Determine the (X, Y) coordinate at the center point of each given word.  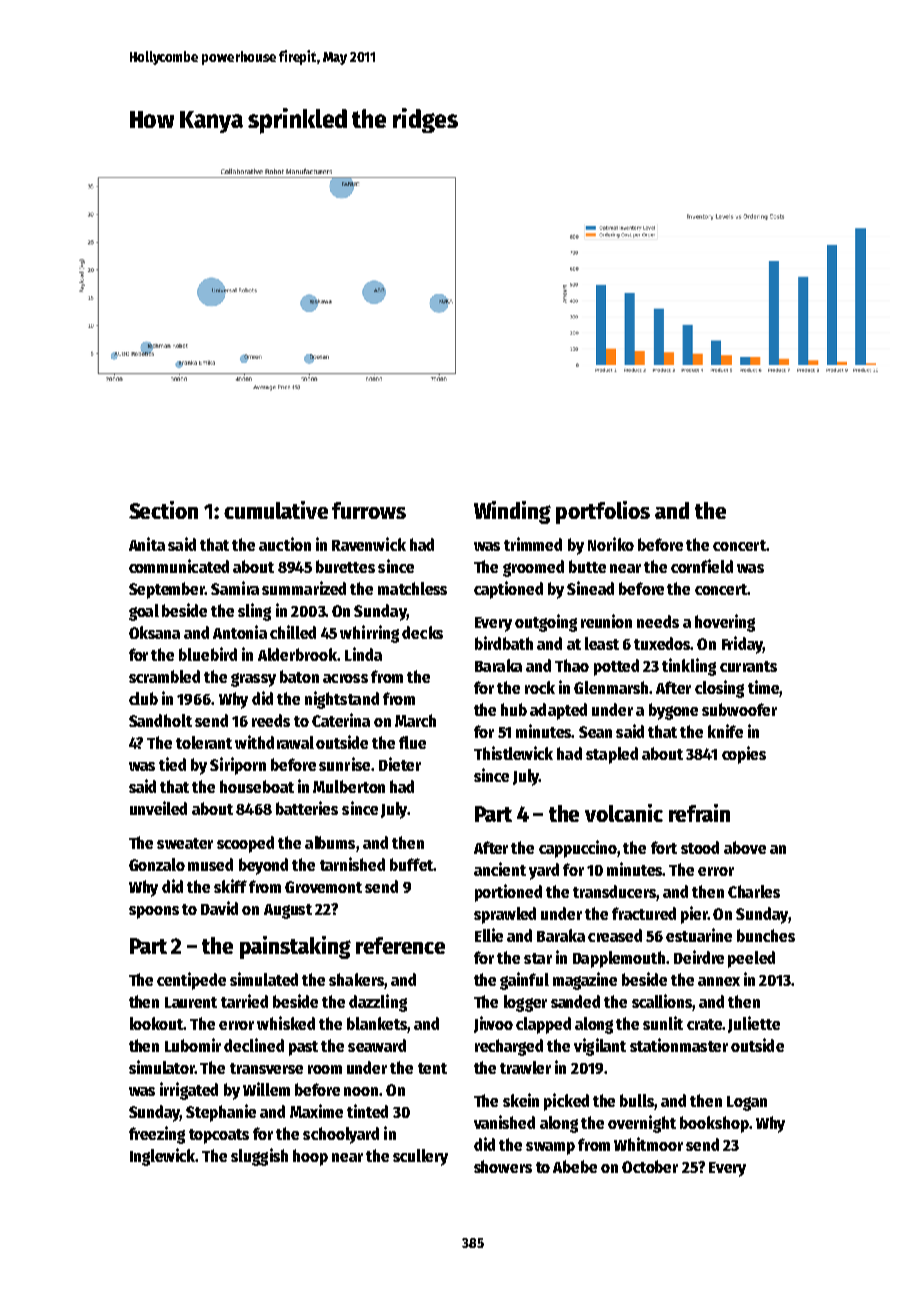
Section (163, 510)
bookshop (714, 1124)
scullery (420, 1157)
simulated (264, 979)
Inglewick (162, 1157)
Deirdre (699, 957)
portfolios (603, 512)
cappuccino (578, 849)
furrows (369, 510)
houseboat (257, 786)
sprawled (505, 915)
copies (744, 755)
